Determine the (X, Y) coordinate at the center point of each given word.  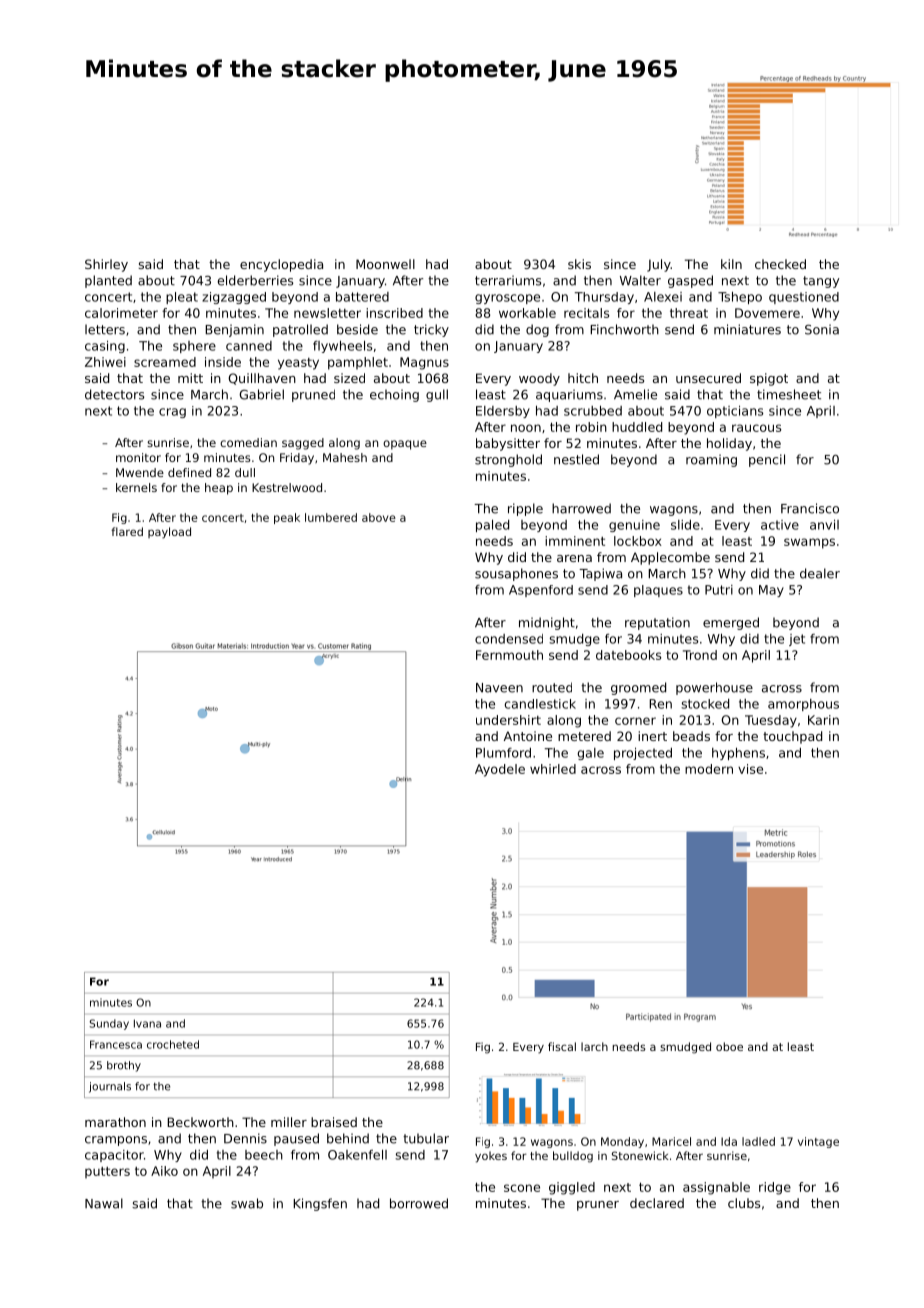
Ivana (147, 1023)
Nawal (104, 1203)
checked (780, 264)
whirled (553, 769)
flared (127, 531)
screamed (165, 362)
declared (657, 1203)
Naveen (499, 688)
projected (643, 754)
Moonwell (385, 264)
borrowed (419, 1203)
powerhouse (714, 688)
